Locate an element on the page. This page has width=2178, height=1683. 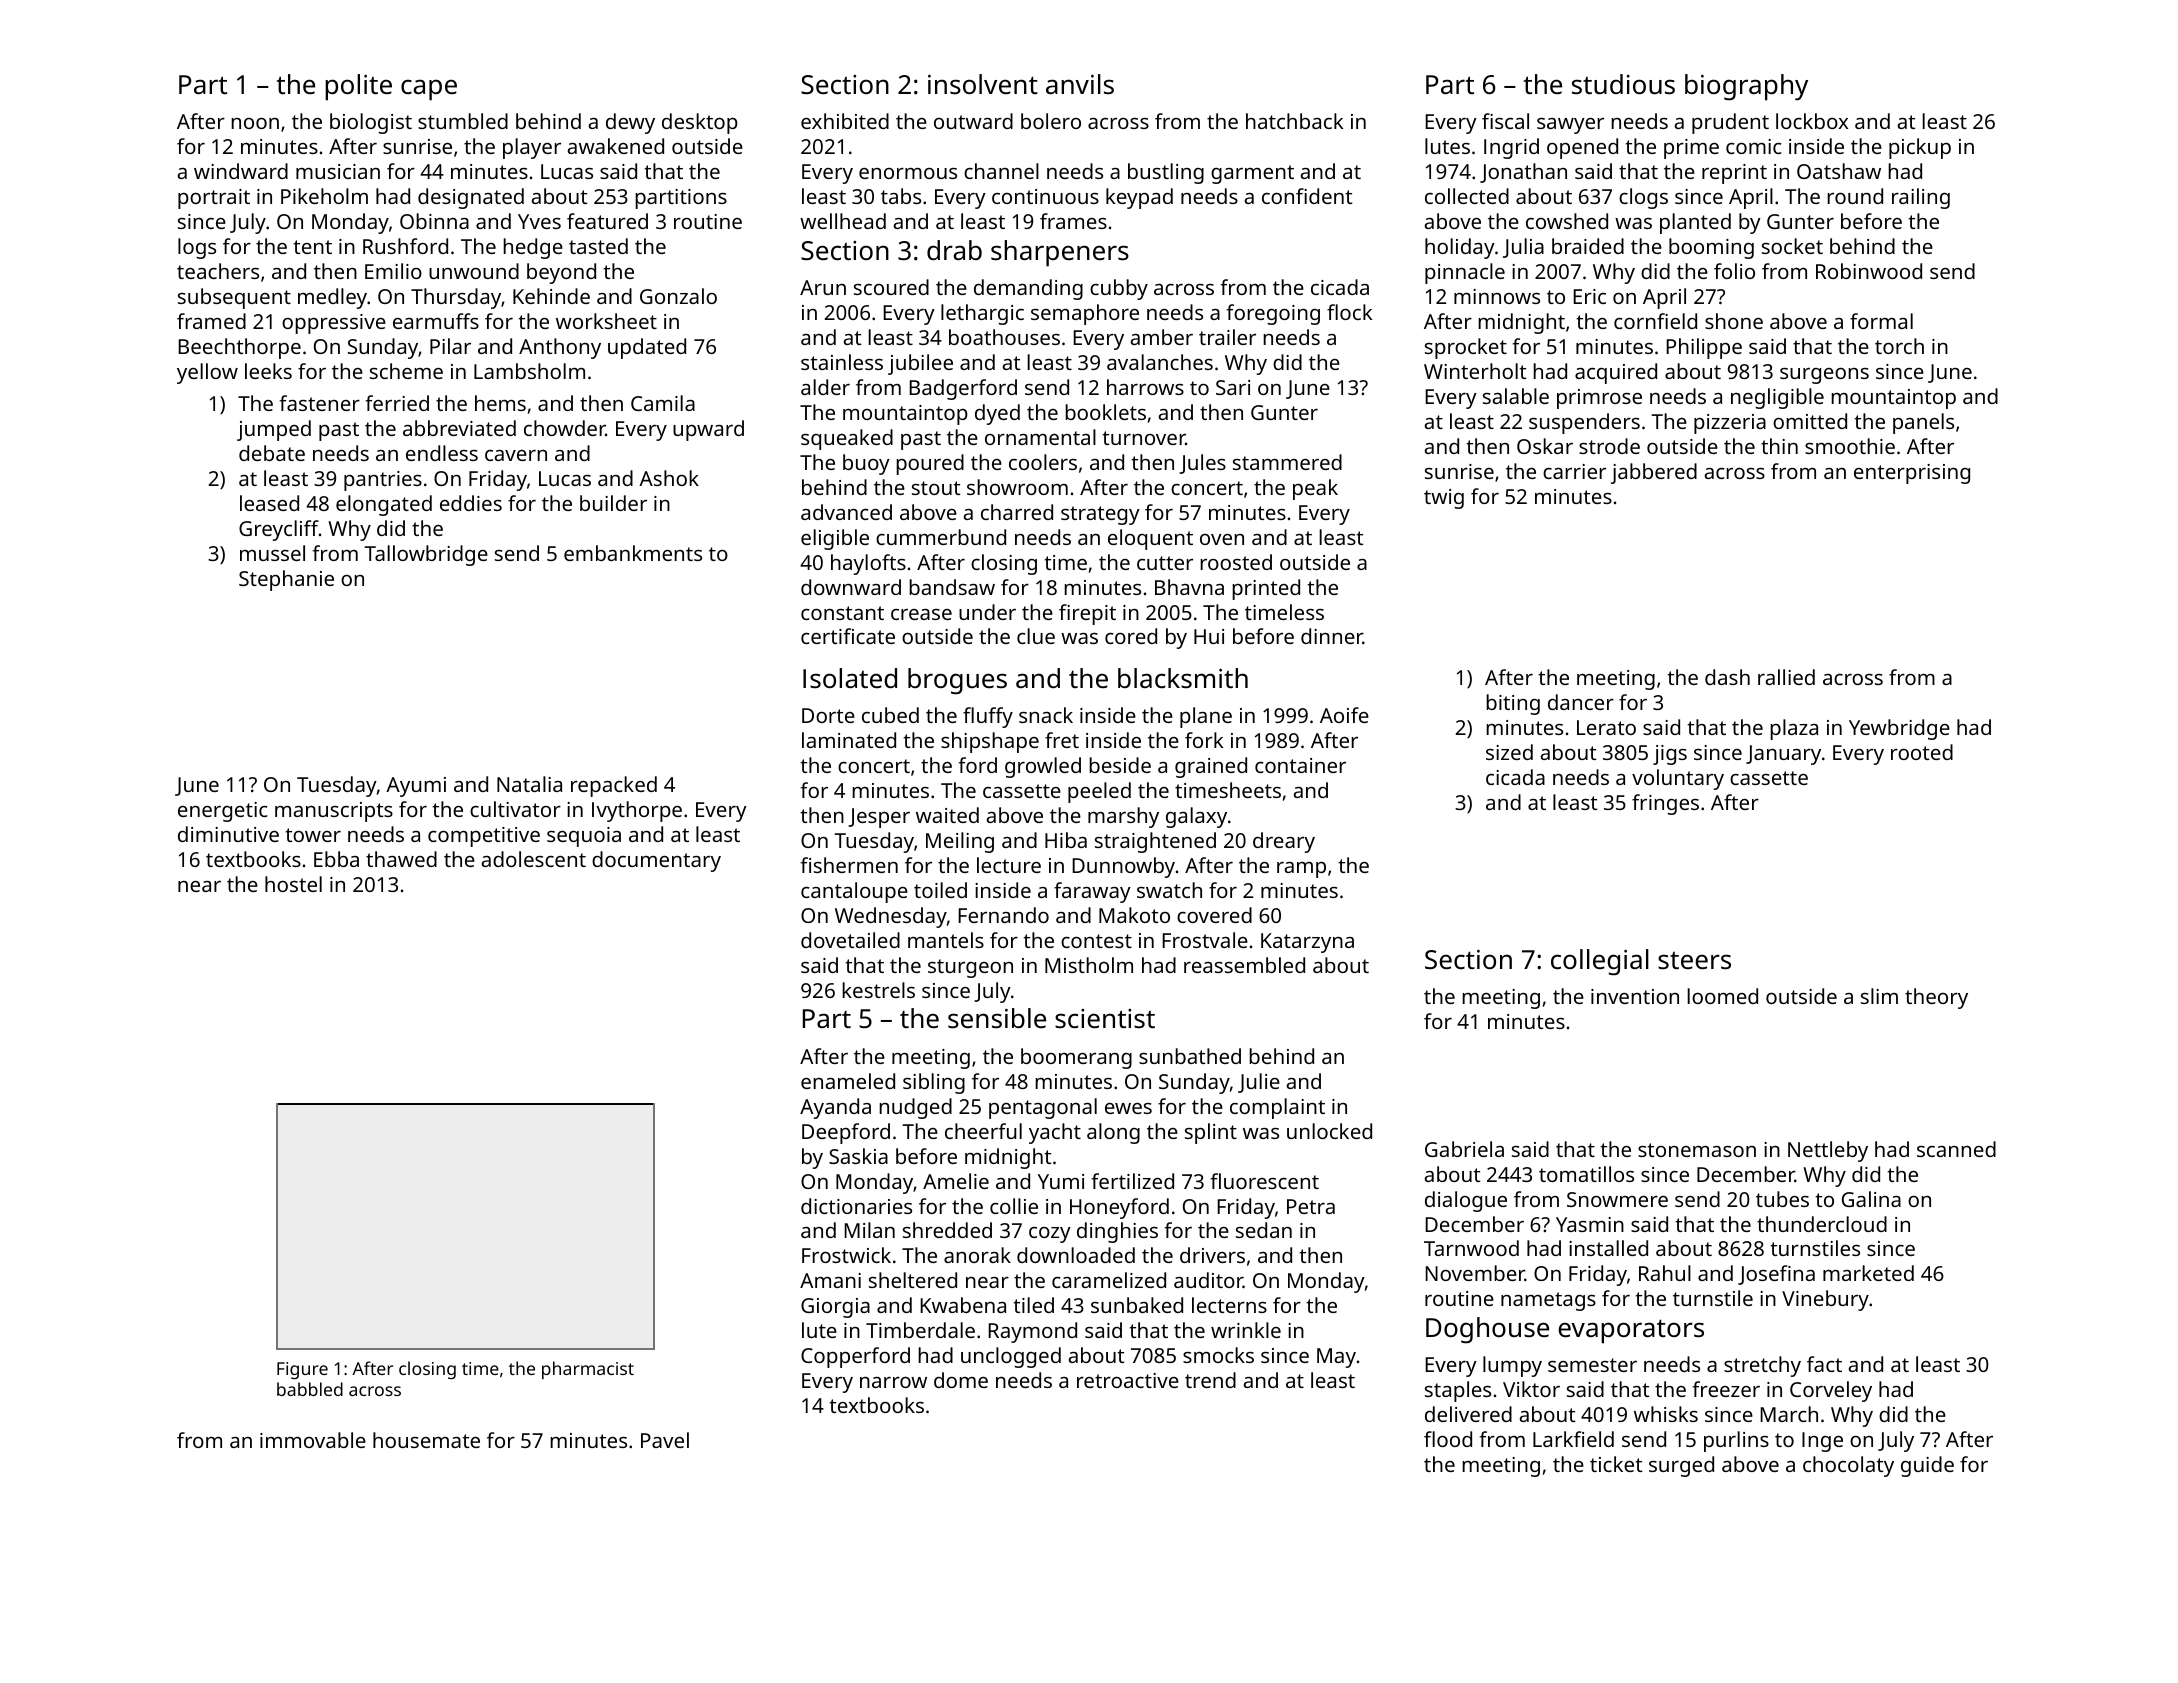
Hui is located at coordinates (1209, 636).
